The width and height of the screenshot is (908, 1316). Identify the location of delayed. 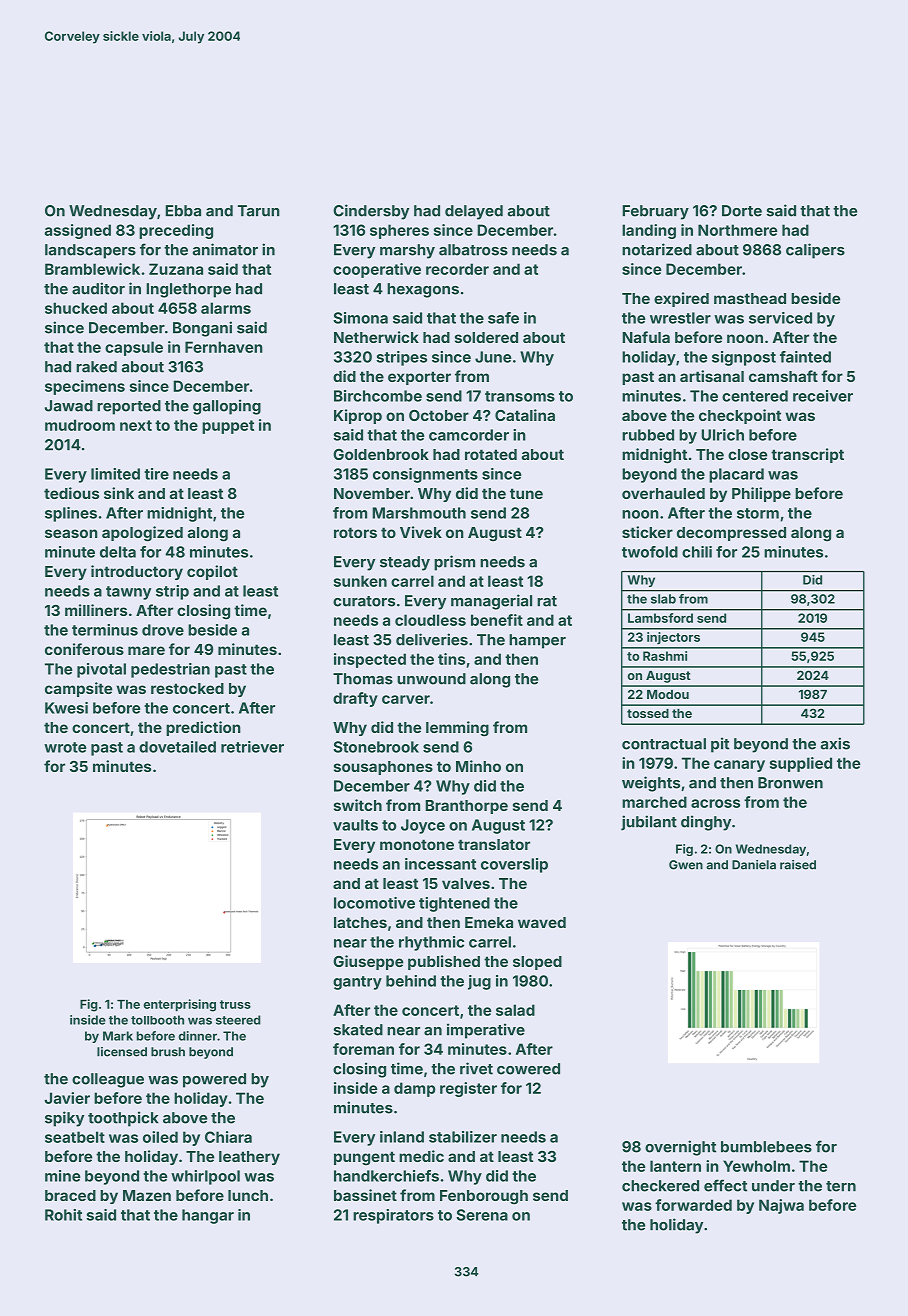
(474, 212).
